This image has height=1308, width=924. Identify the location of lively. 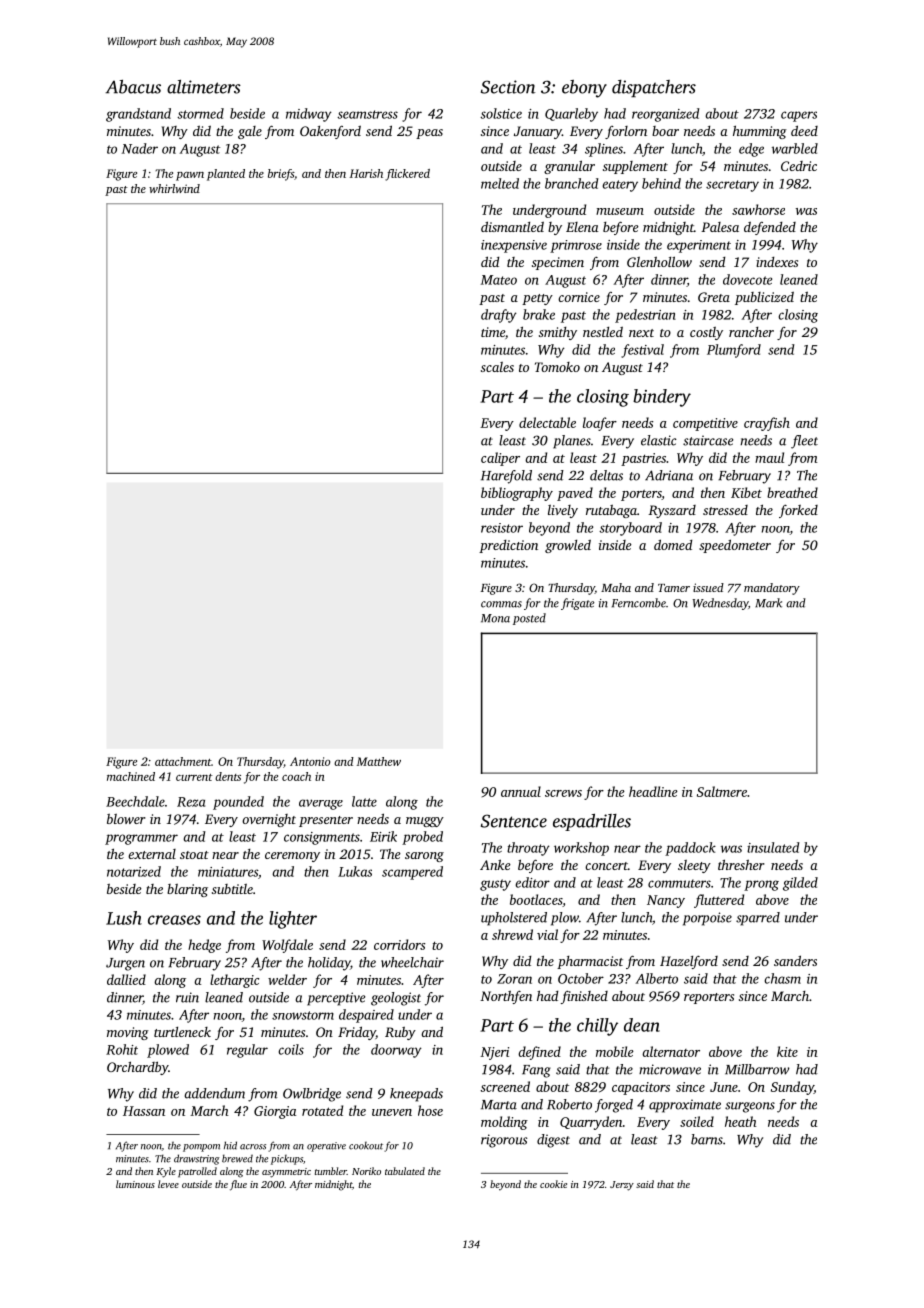
(563, 511).
